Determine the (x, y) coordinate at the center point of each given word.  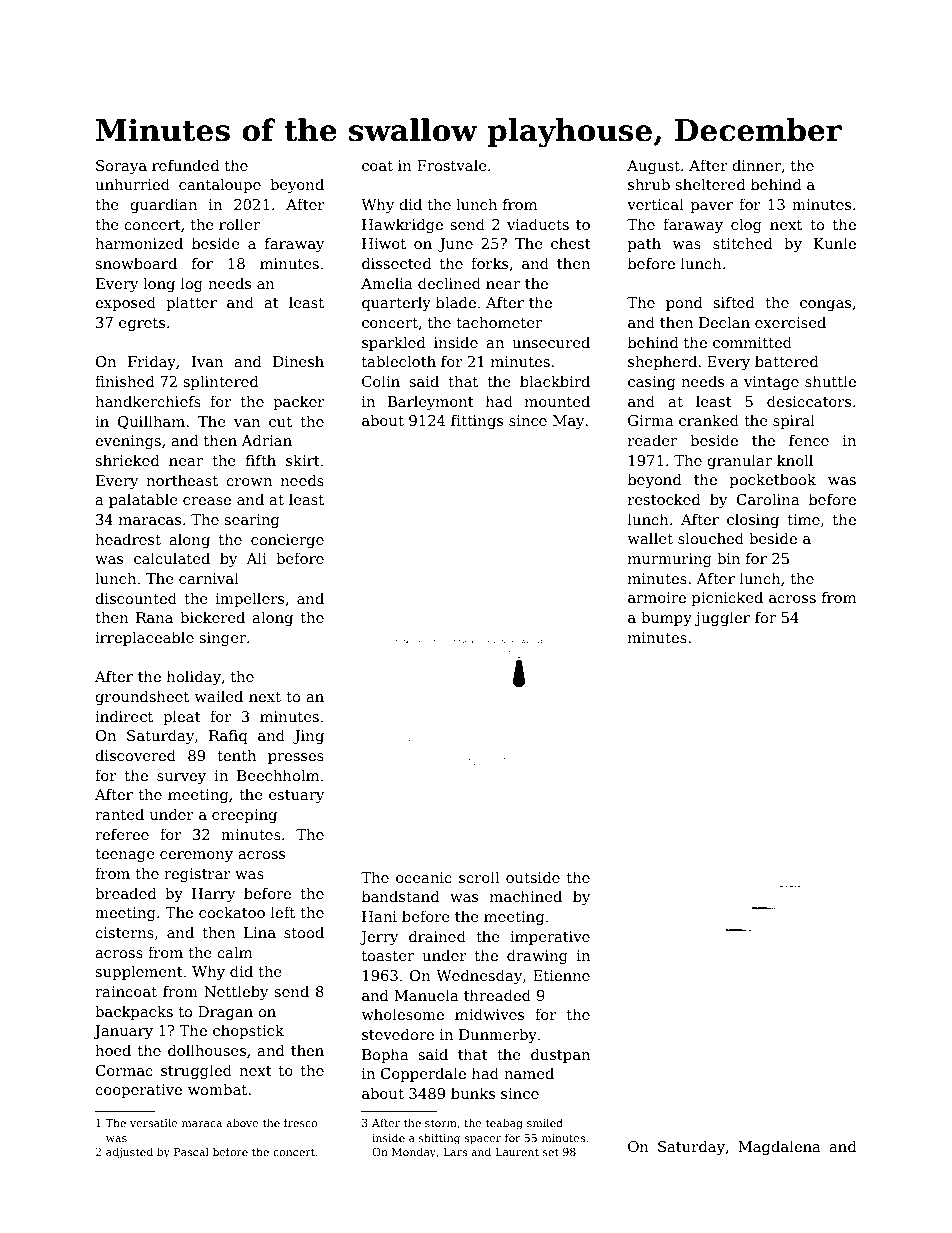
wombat (217, 1089)
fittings (477, 421)
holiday (194, 677)
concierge (287, 541)
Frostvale (452, 165)
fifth (261, 460)
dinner (756, 165)
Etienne (561, 975)
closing (753, 520)
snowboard (136, 263)
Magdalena (779, 1147)
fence (809, 440)
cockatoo (232, 912)
